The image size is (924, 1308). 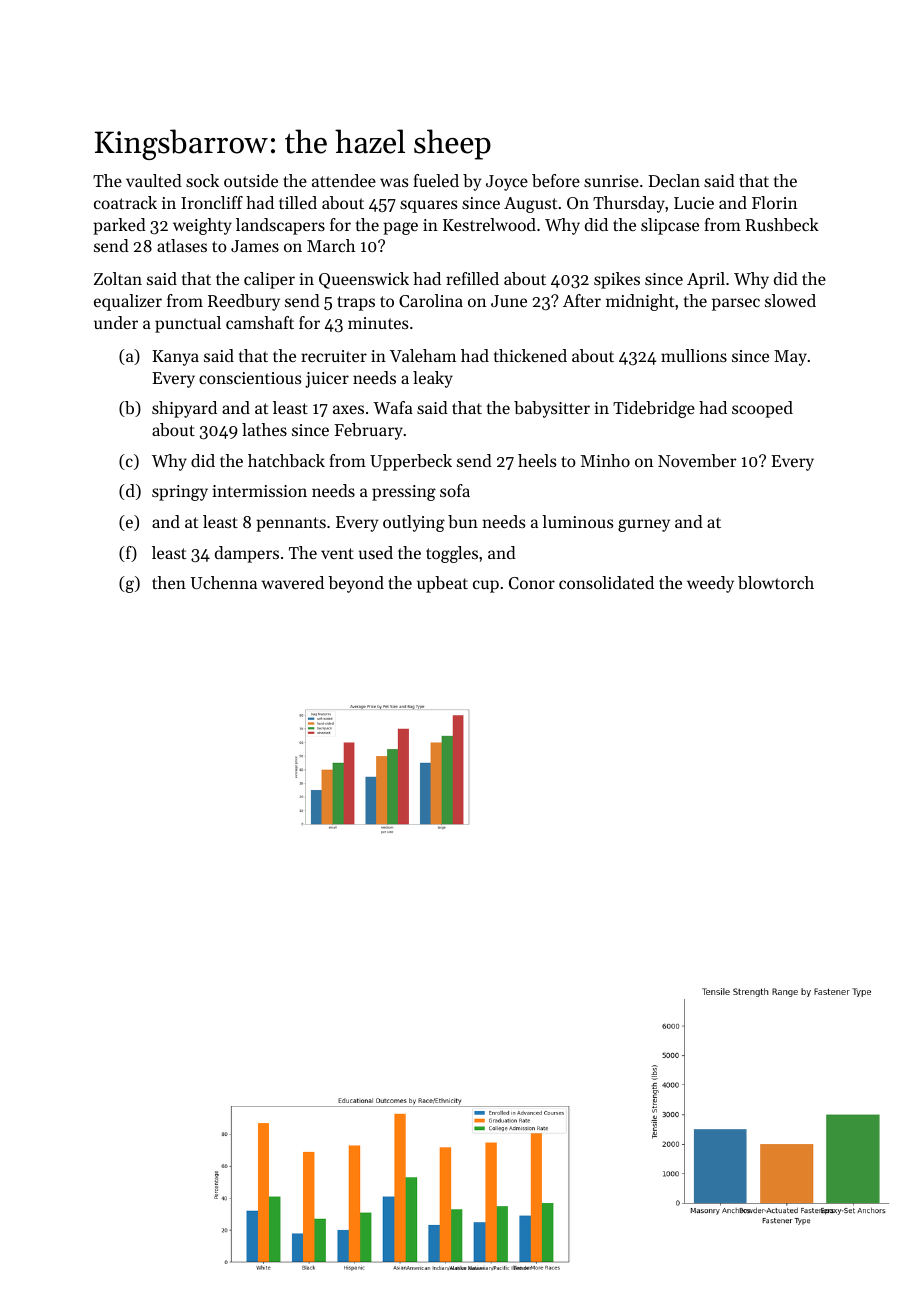 I want to click on Carolina, so click(x=431, y=300).
